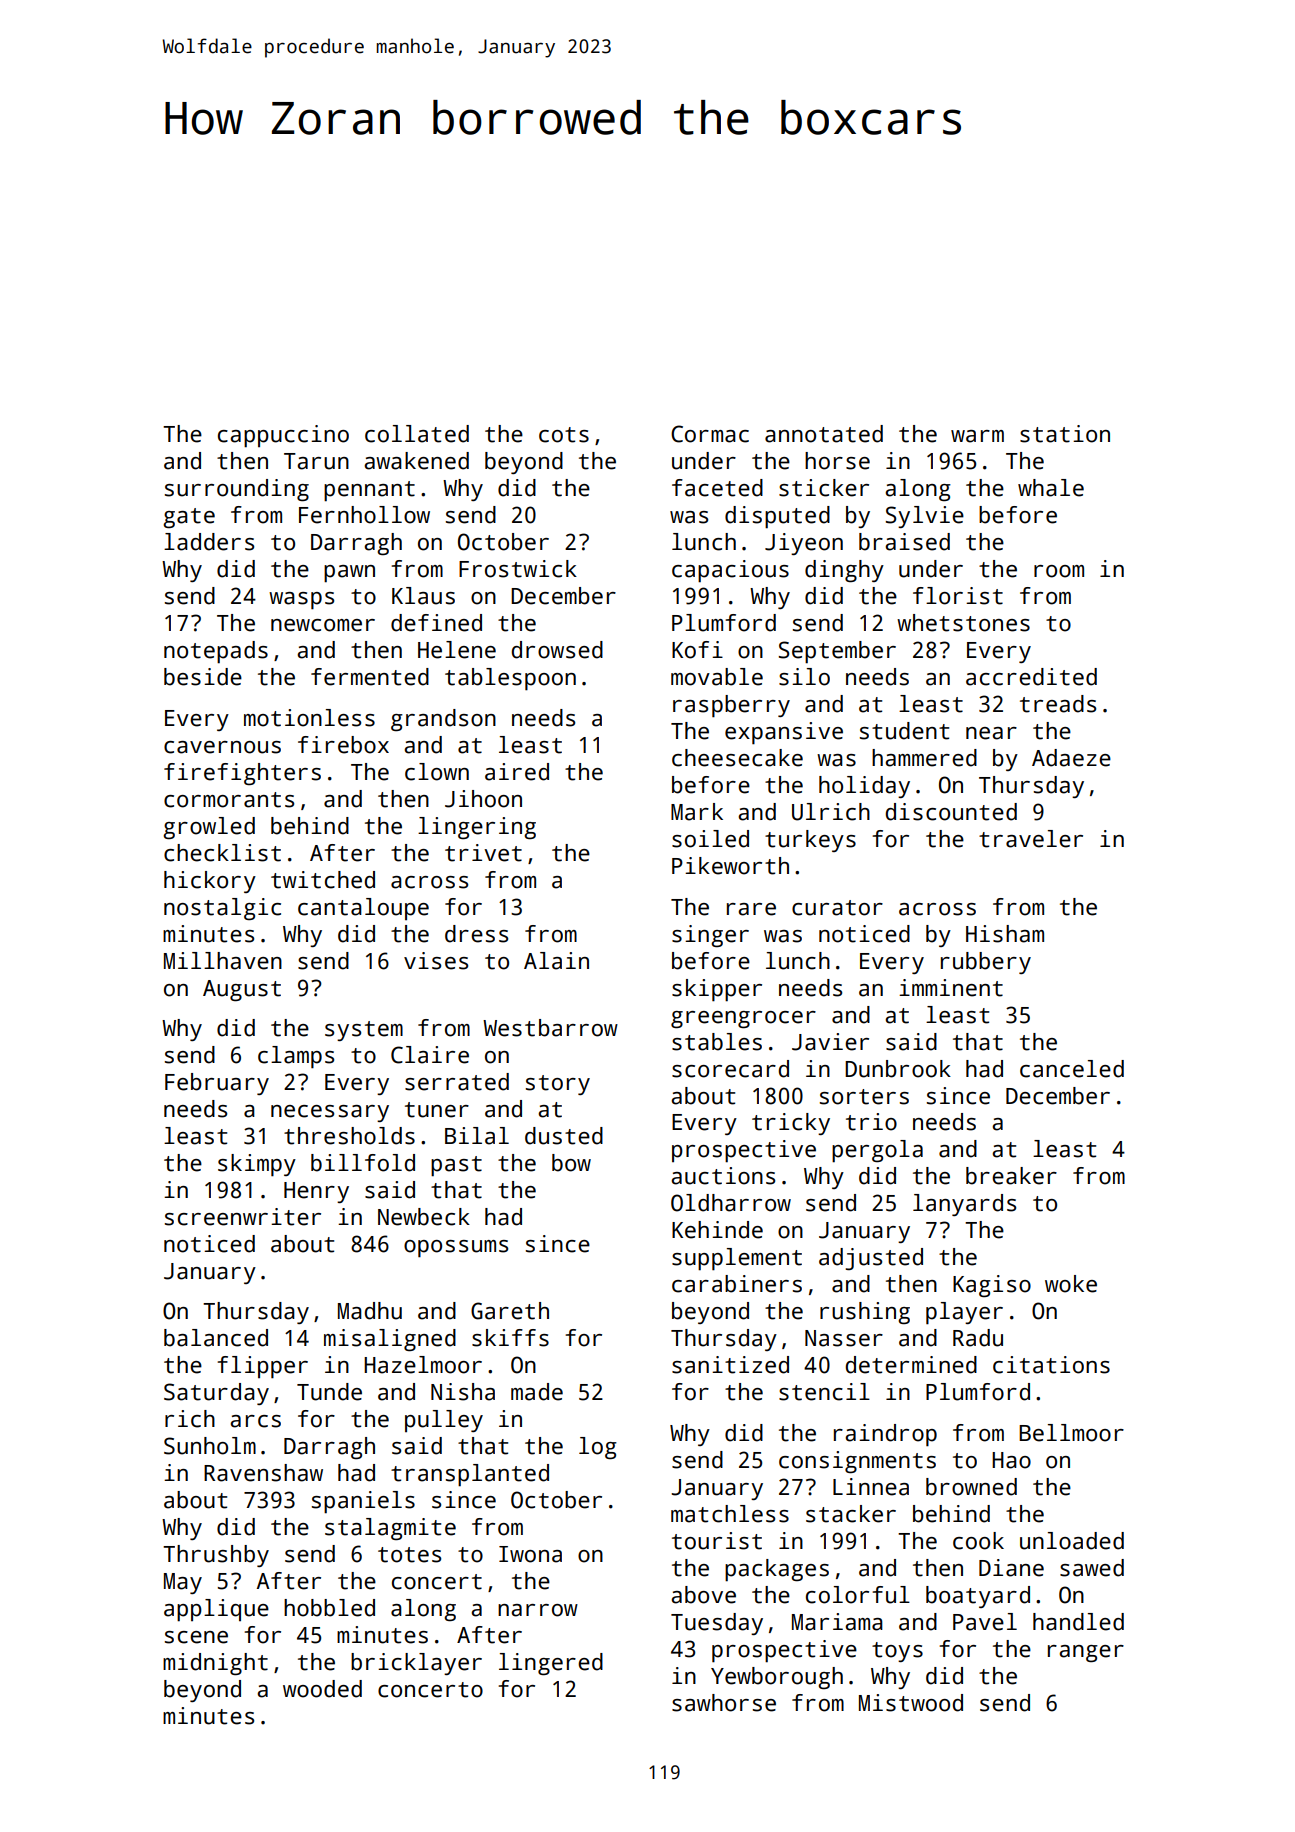 The height and width of the screenshot is (1832, 1295). I want to click on wooded, so click(322, 1689).
